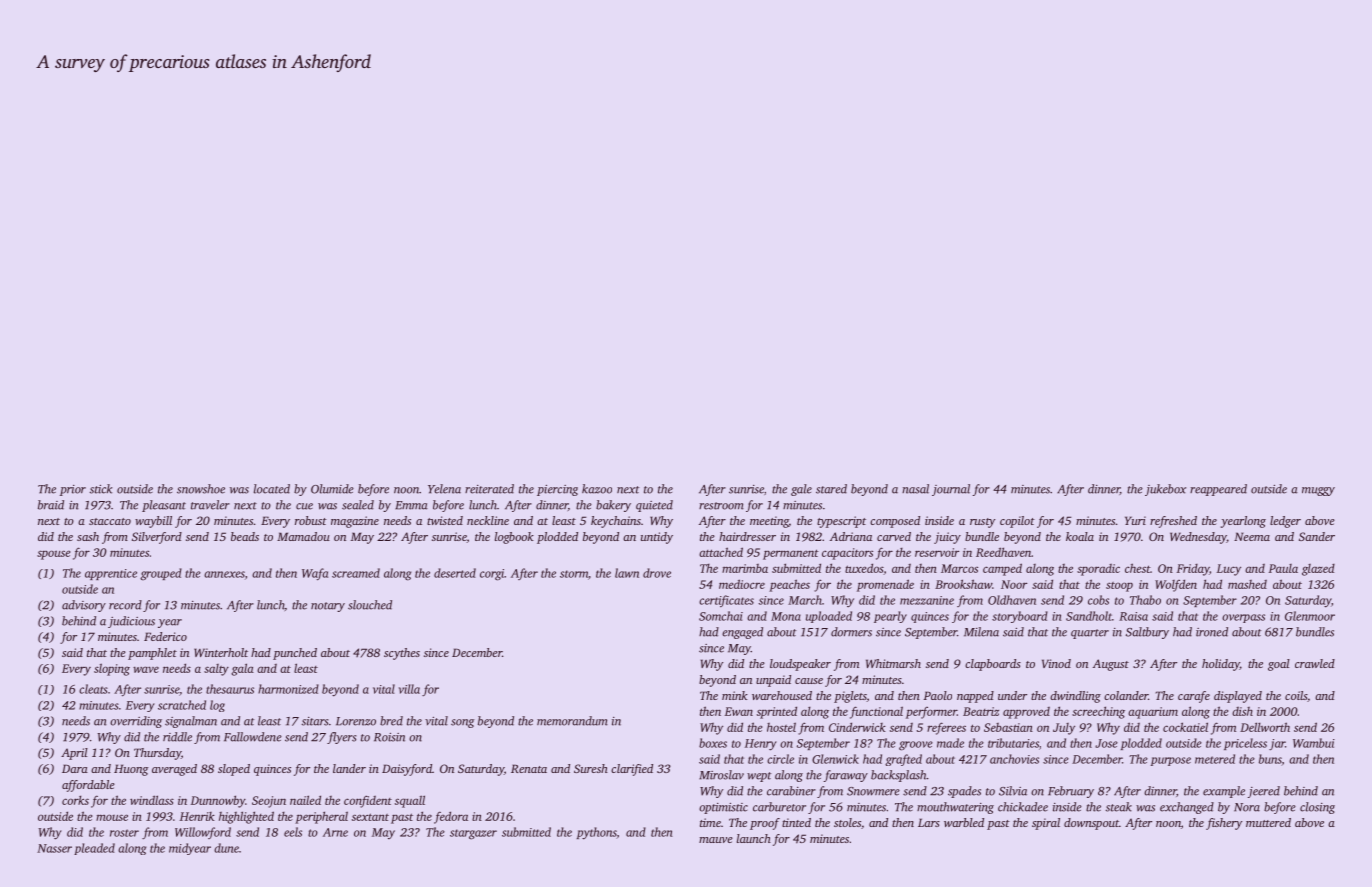 The height and width of the screenshot is (887, 1372). Describe the element at coordinates (1268, 822) in the screenshot. I see `muttered` at that location.
